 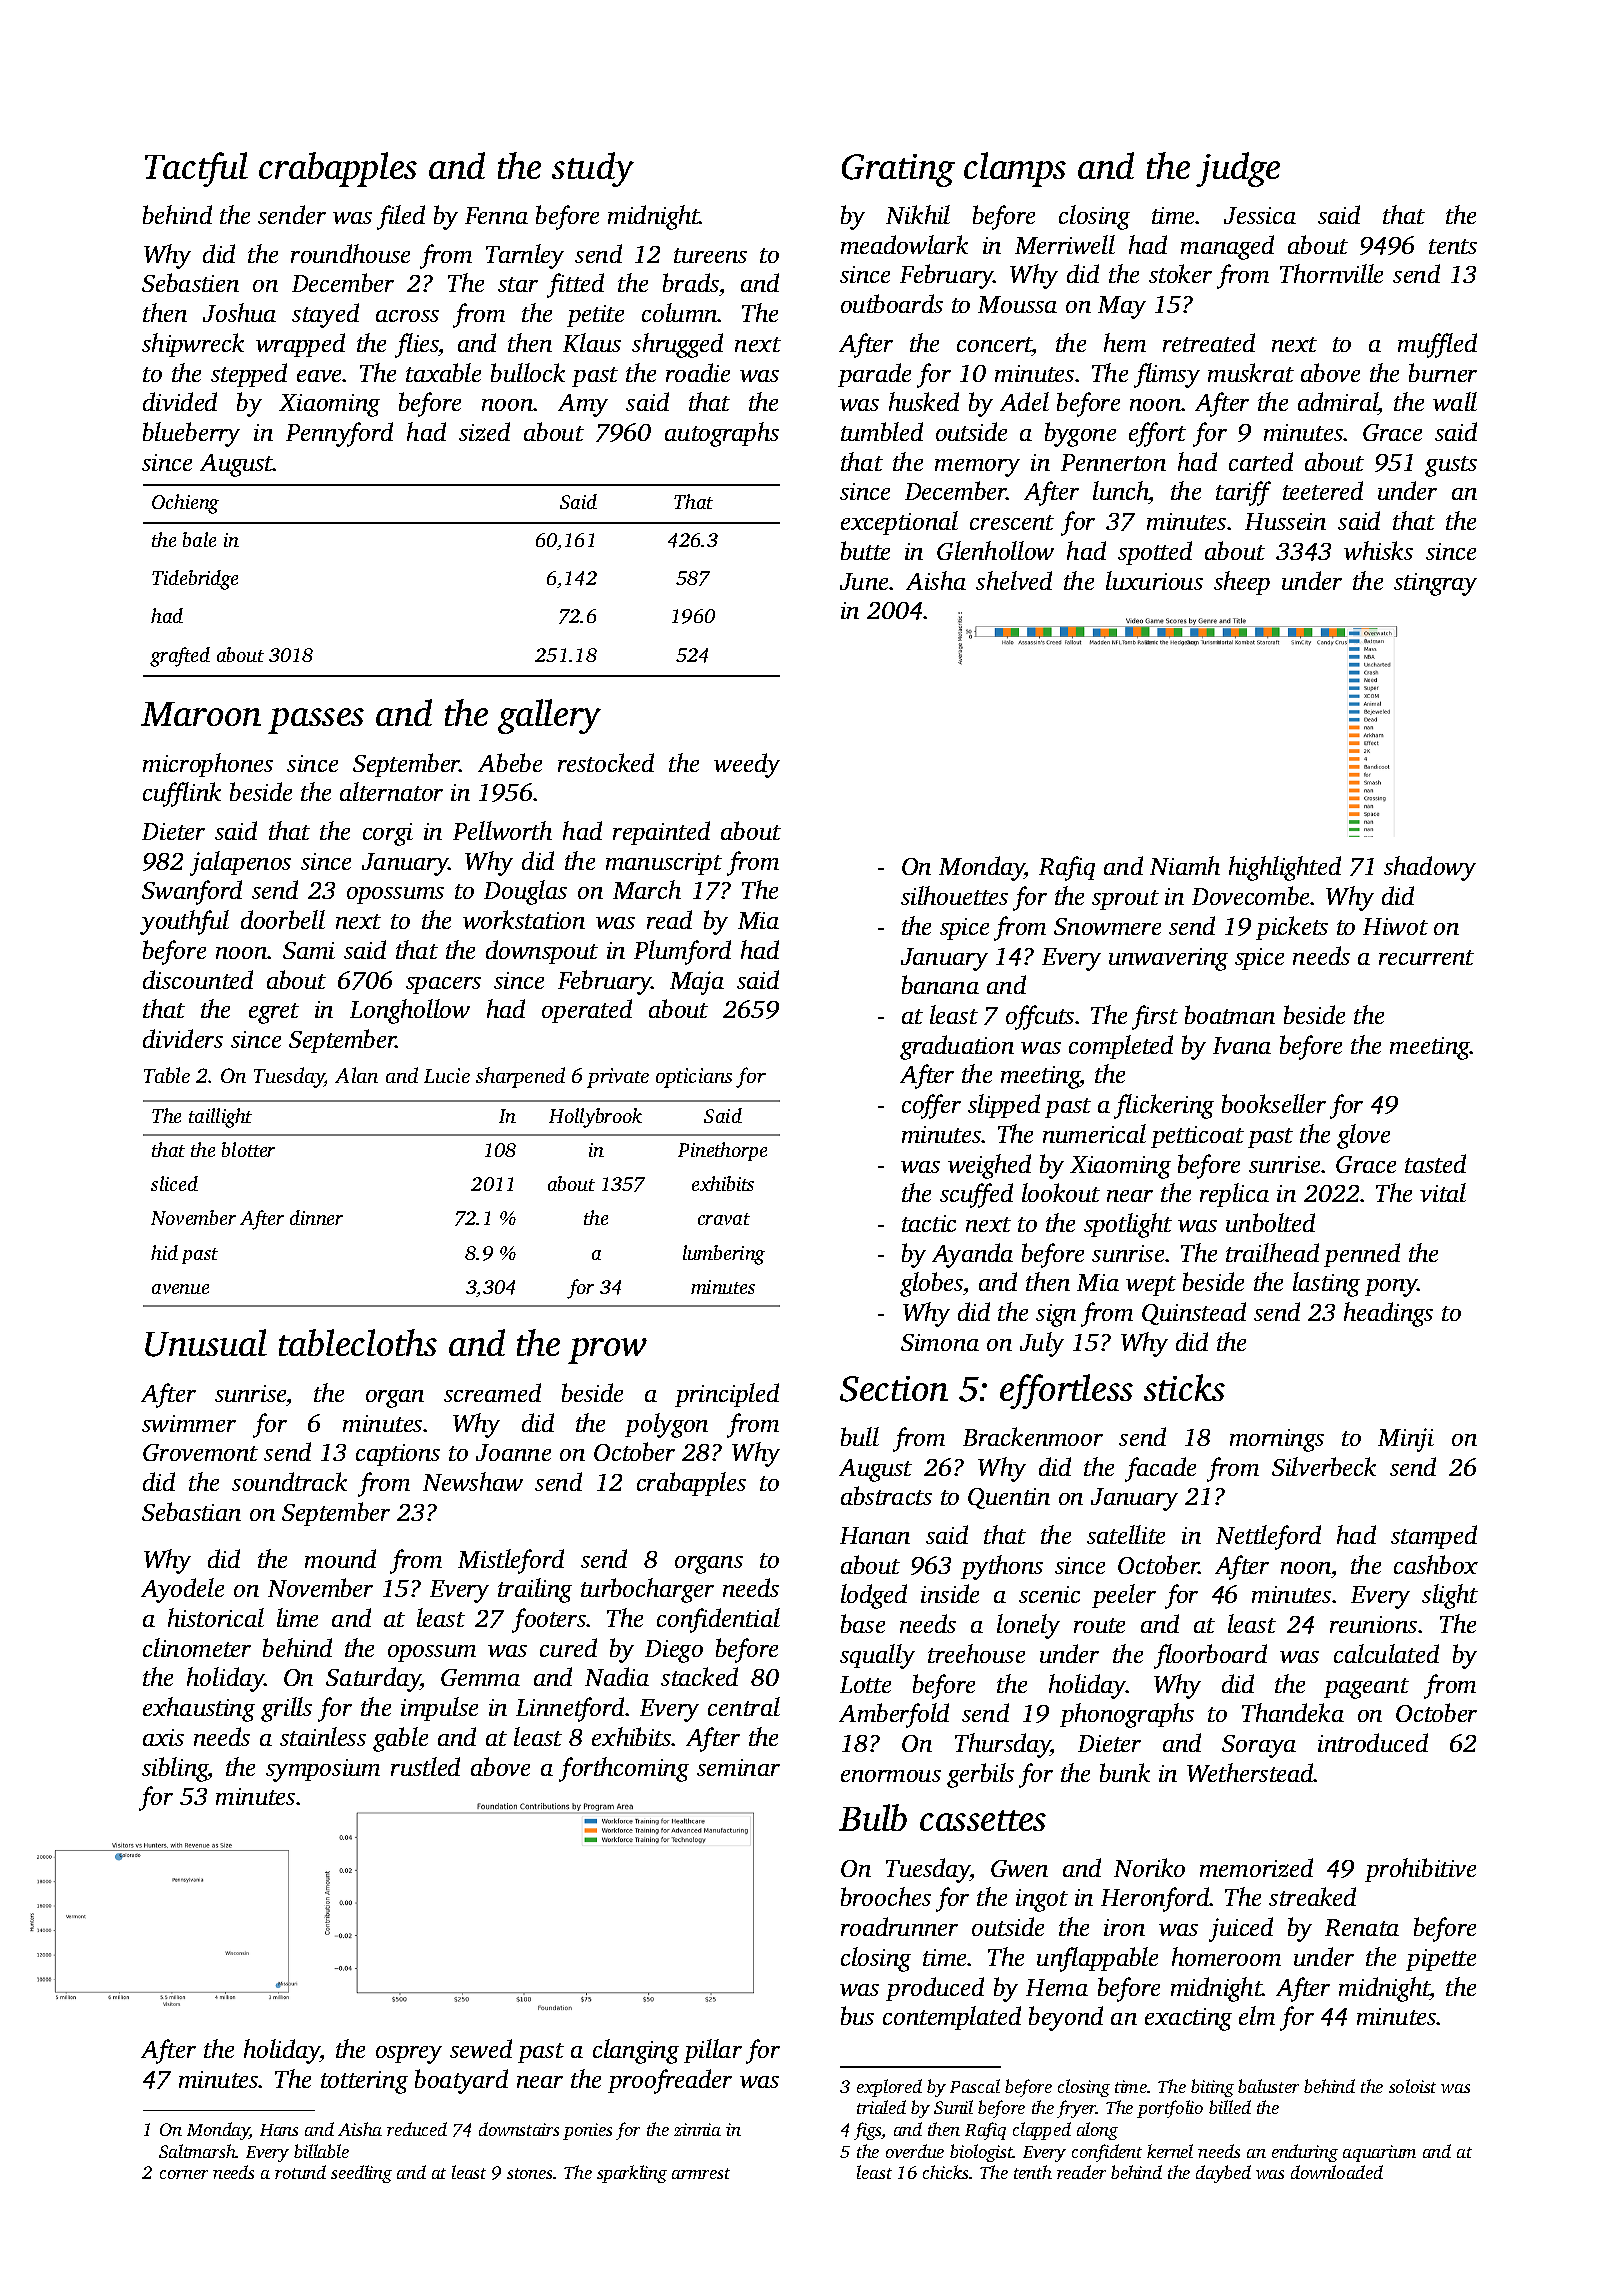 What do you see at coordinates (163, 1737) in the screenshot?
I see `axis` at bounding box center [163, 1737].
